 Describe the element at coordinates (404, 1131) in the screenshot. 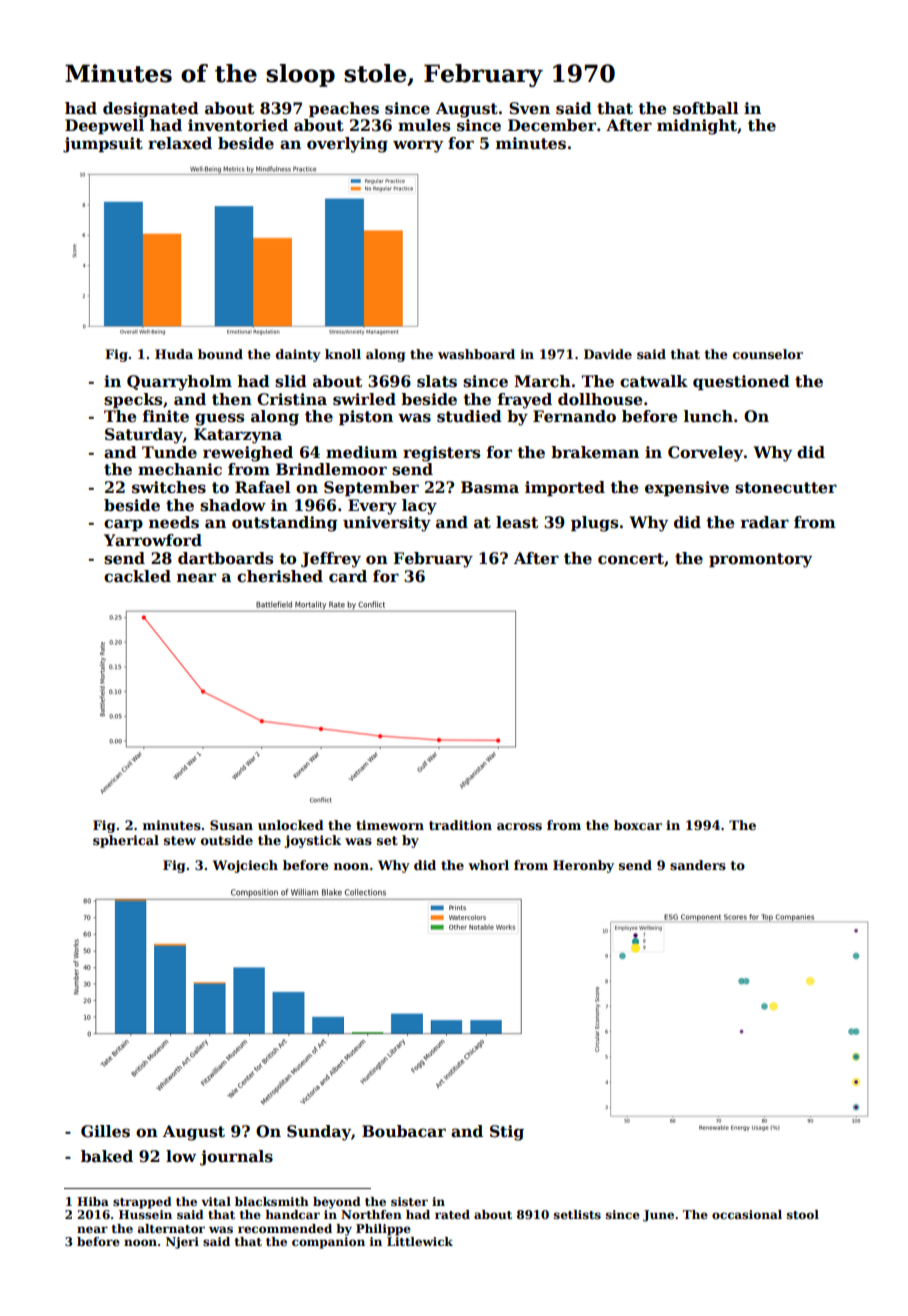

I see `Boubacar` at that location.
